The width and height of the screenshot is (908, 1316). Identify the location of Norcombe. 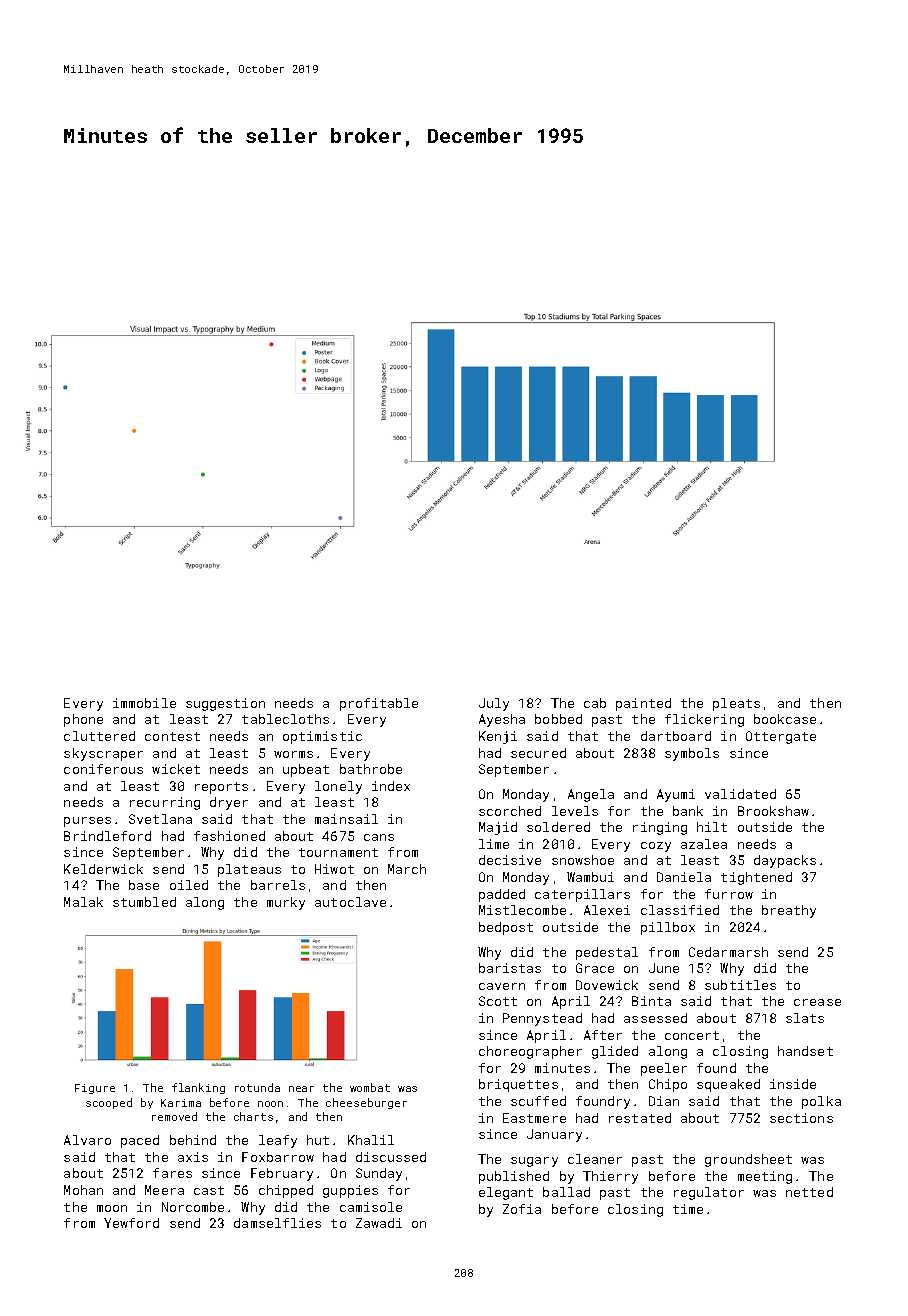
(193, 1207).
